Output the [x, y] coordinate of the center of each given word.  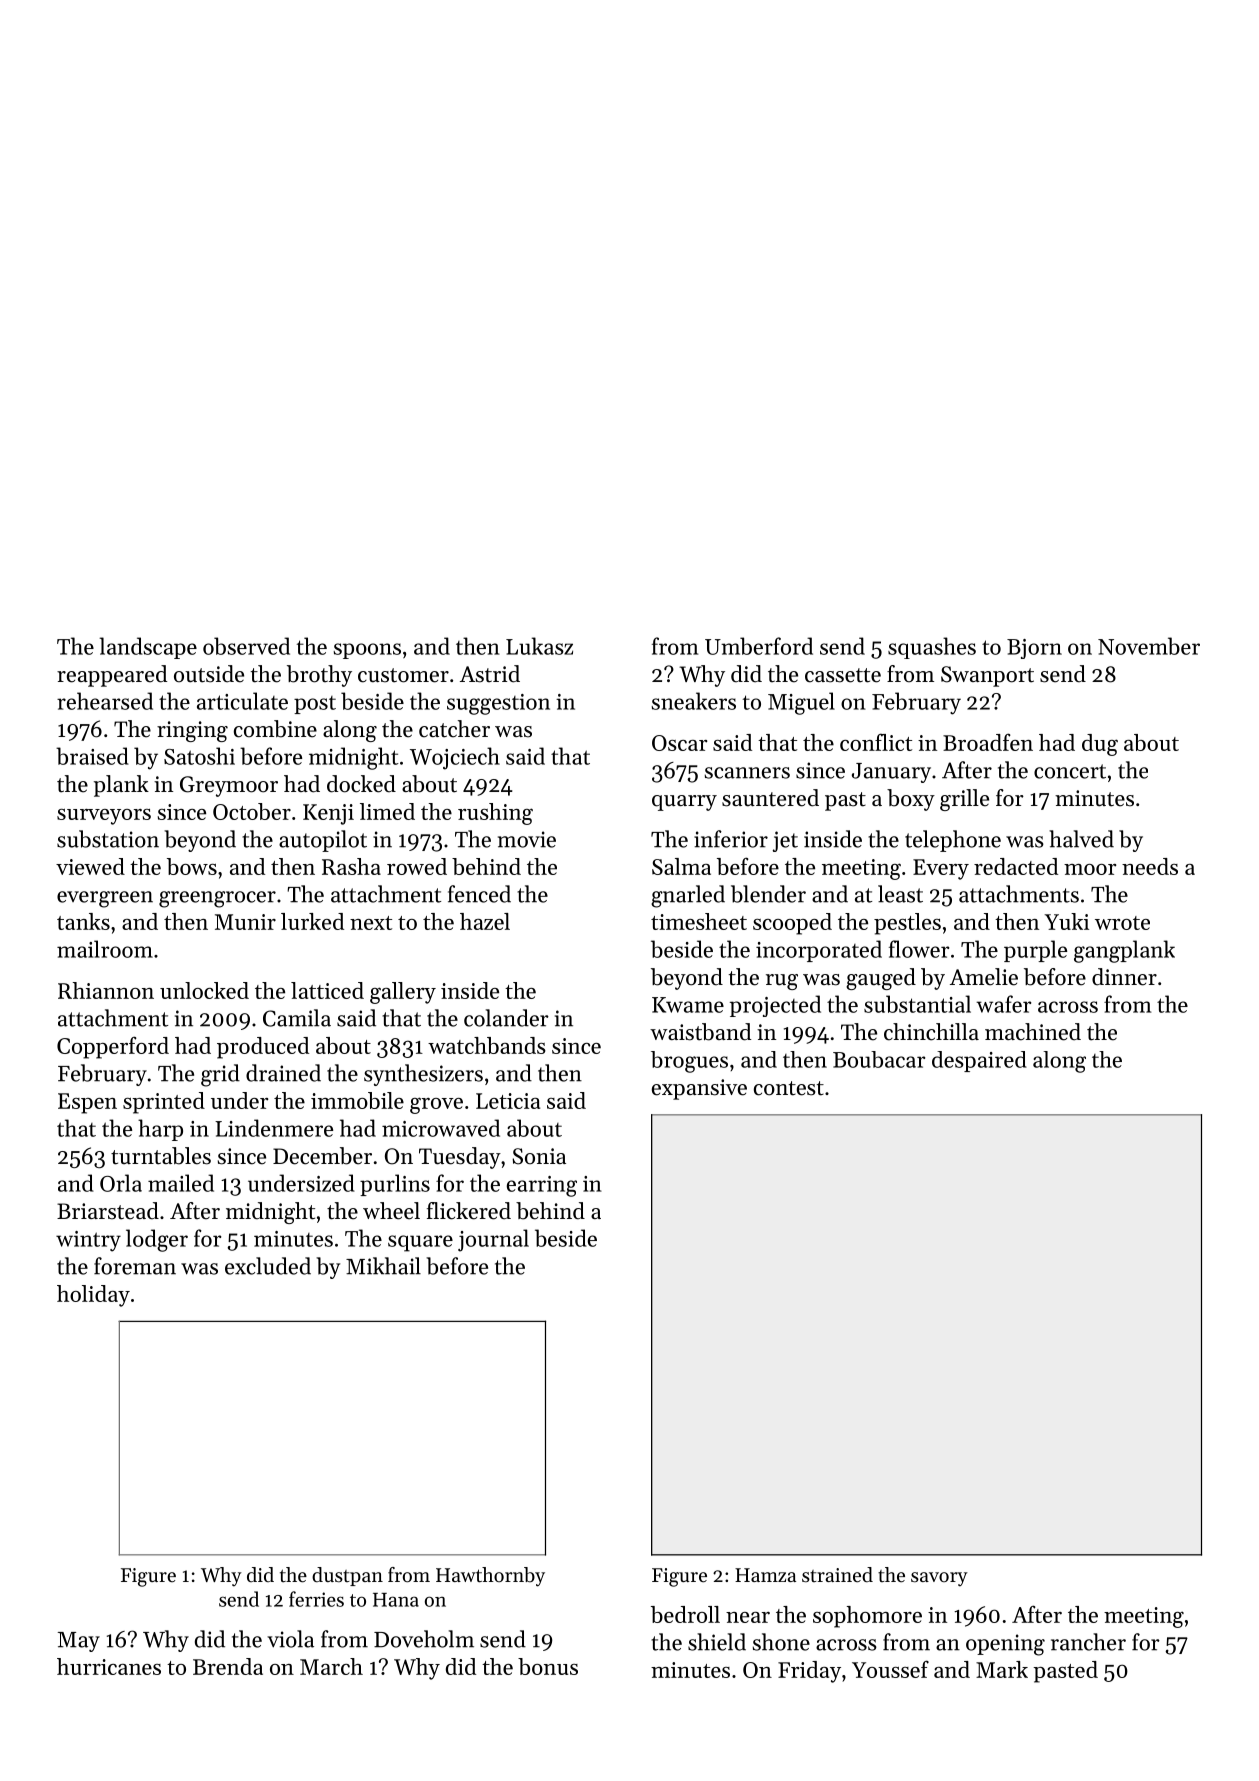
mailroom [105, 949]
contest [789, 1088]
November [1149, 646]
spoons [367, 651]
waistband [700, 1032]
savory [939, 1579]
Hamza [765, 1575]
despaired [979, 1061]
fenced [479, 894]
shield [717, 1642]
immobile [357, 1100]
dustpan [347, 1576]
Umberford [759, 646]
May [79, 1642]
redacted [1016, 866]
